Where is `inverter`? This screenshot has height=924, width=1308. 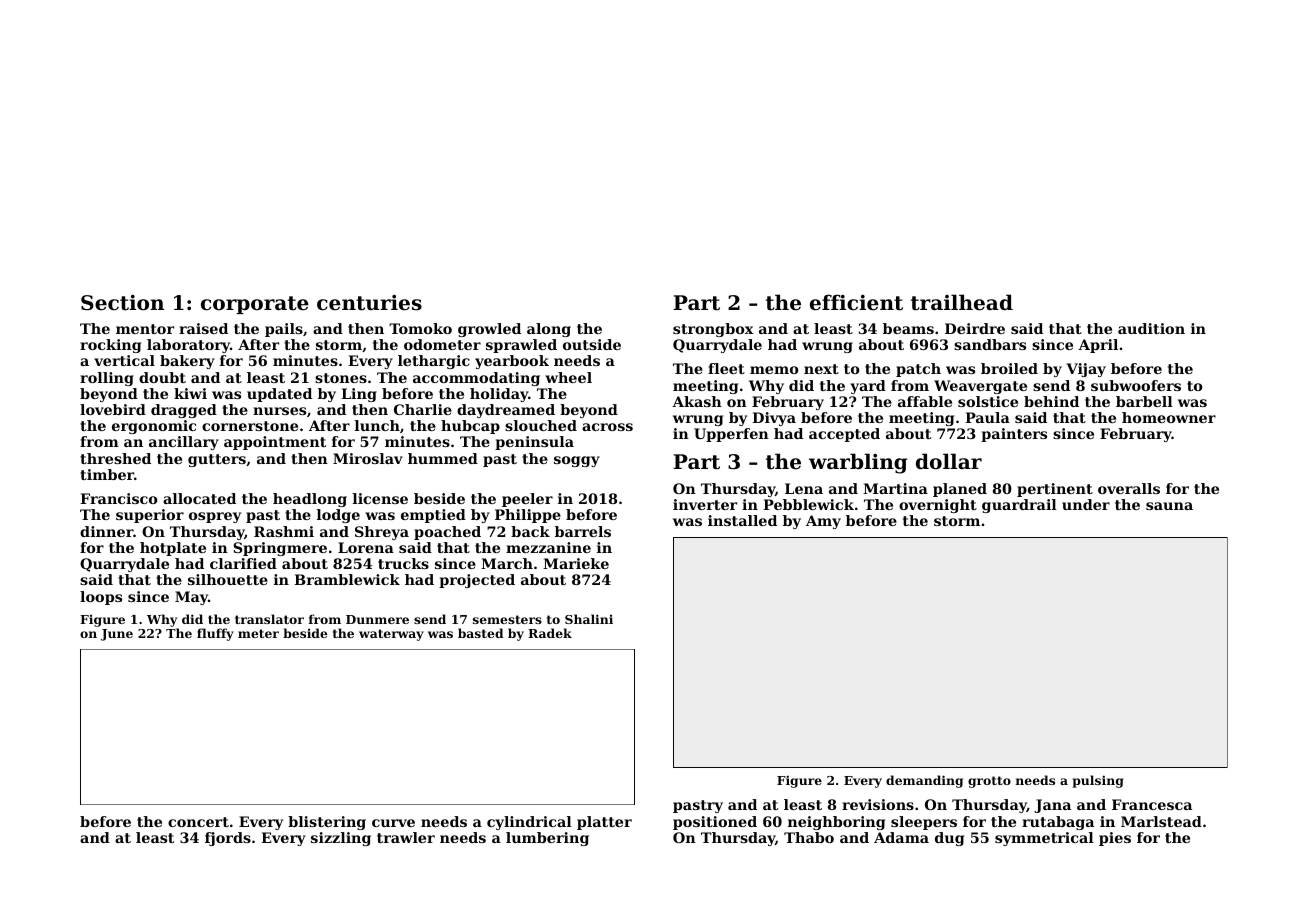
inverter is located at coordinates (705, 504).
